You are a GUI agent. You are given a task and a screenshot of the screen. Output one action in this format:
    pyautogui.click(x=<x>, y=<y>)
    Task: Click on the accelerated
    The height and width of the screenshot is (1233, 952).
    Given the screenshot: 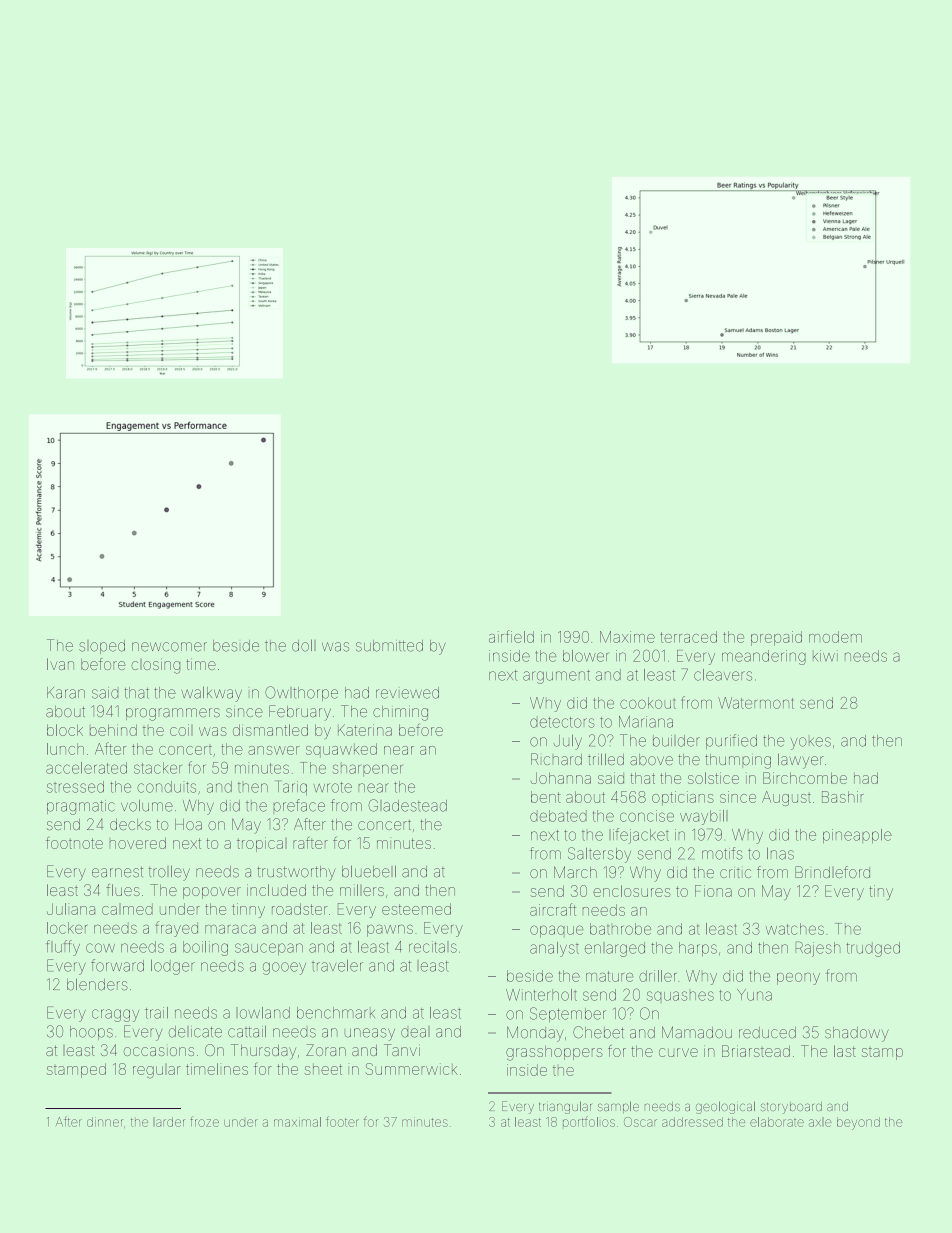 What is the action you would take?
    pyautogui.click(x=86, y=768)
